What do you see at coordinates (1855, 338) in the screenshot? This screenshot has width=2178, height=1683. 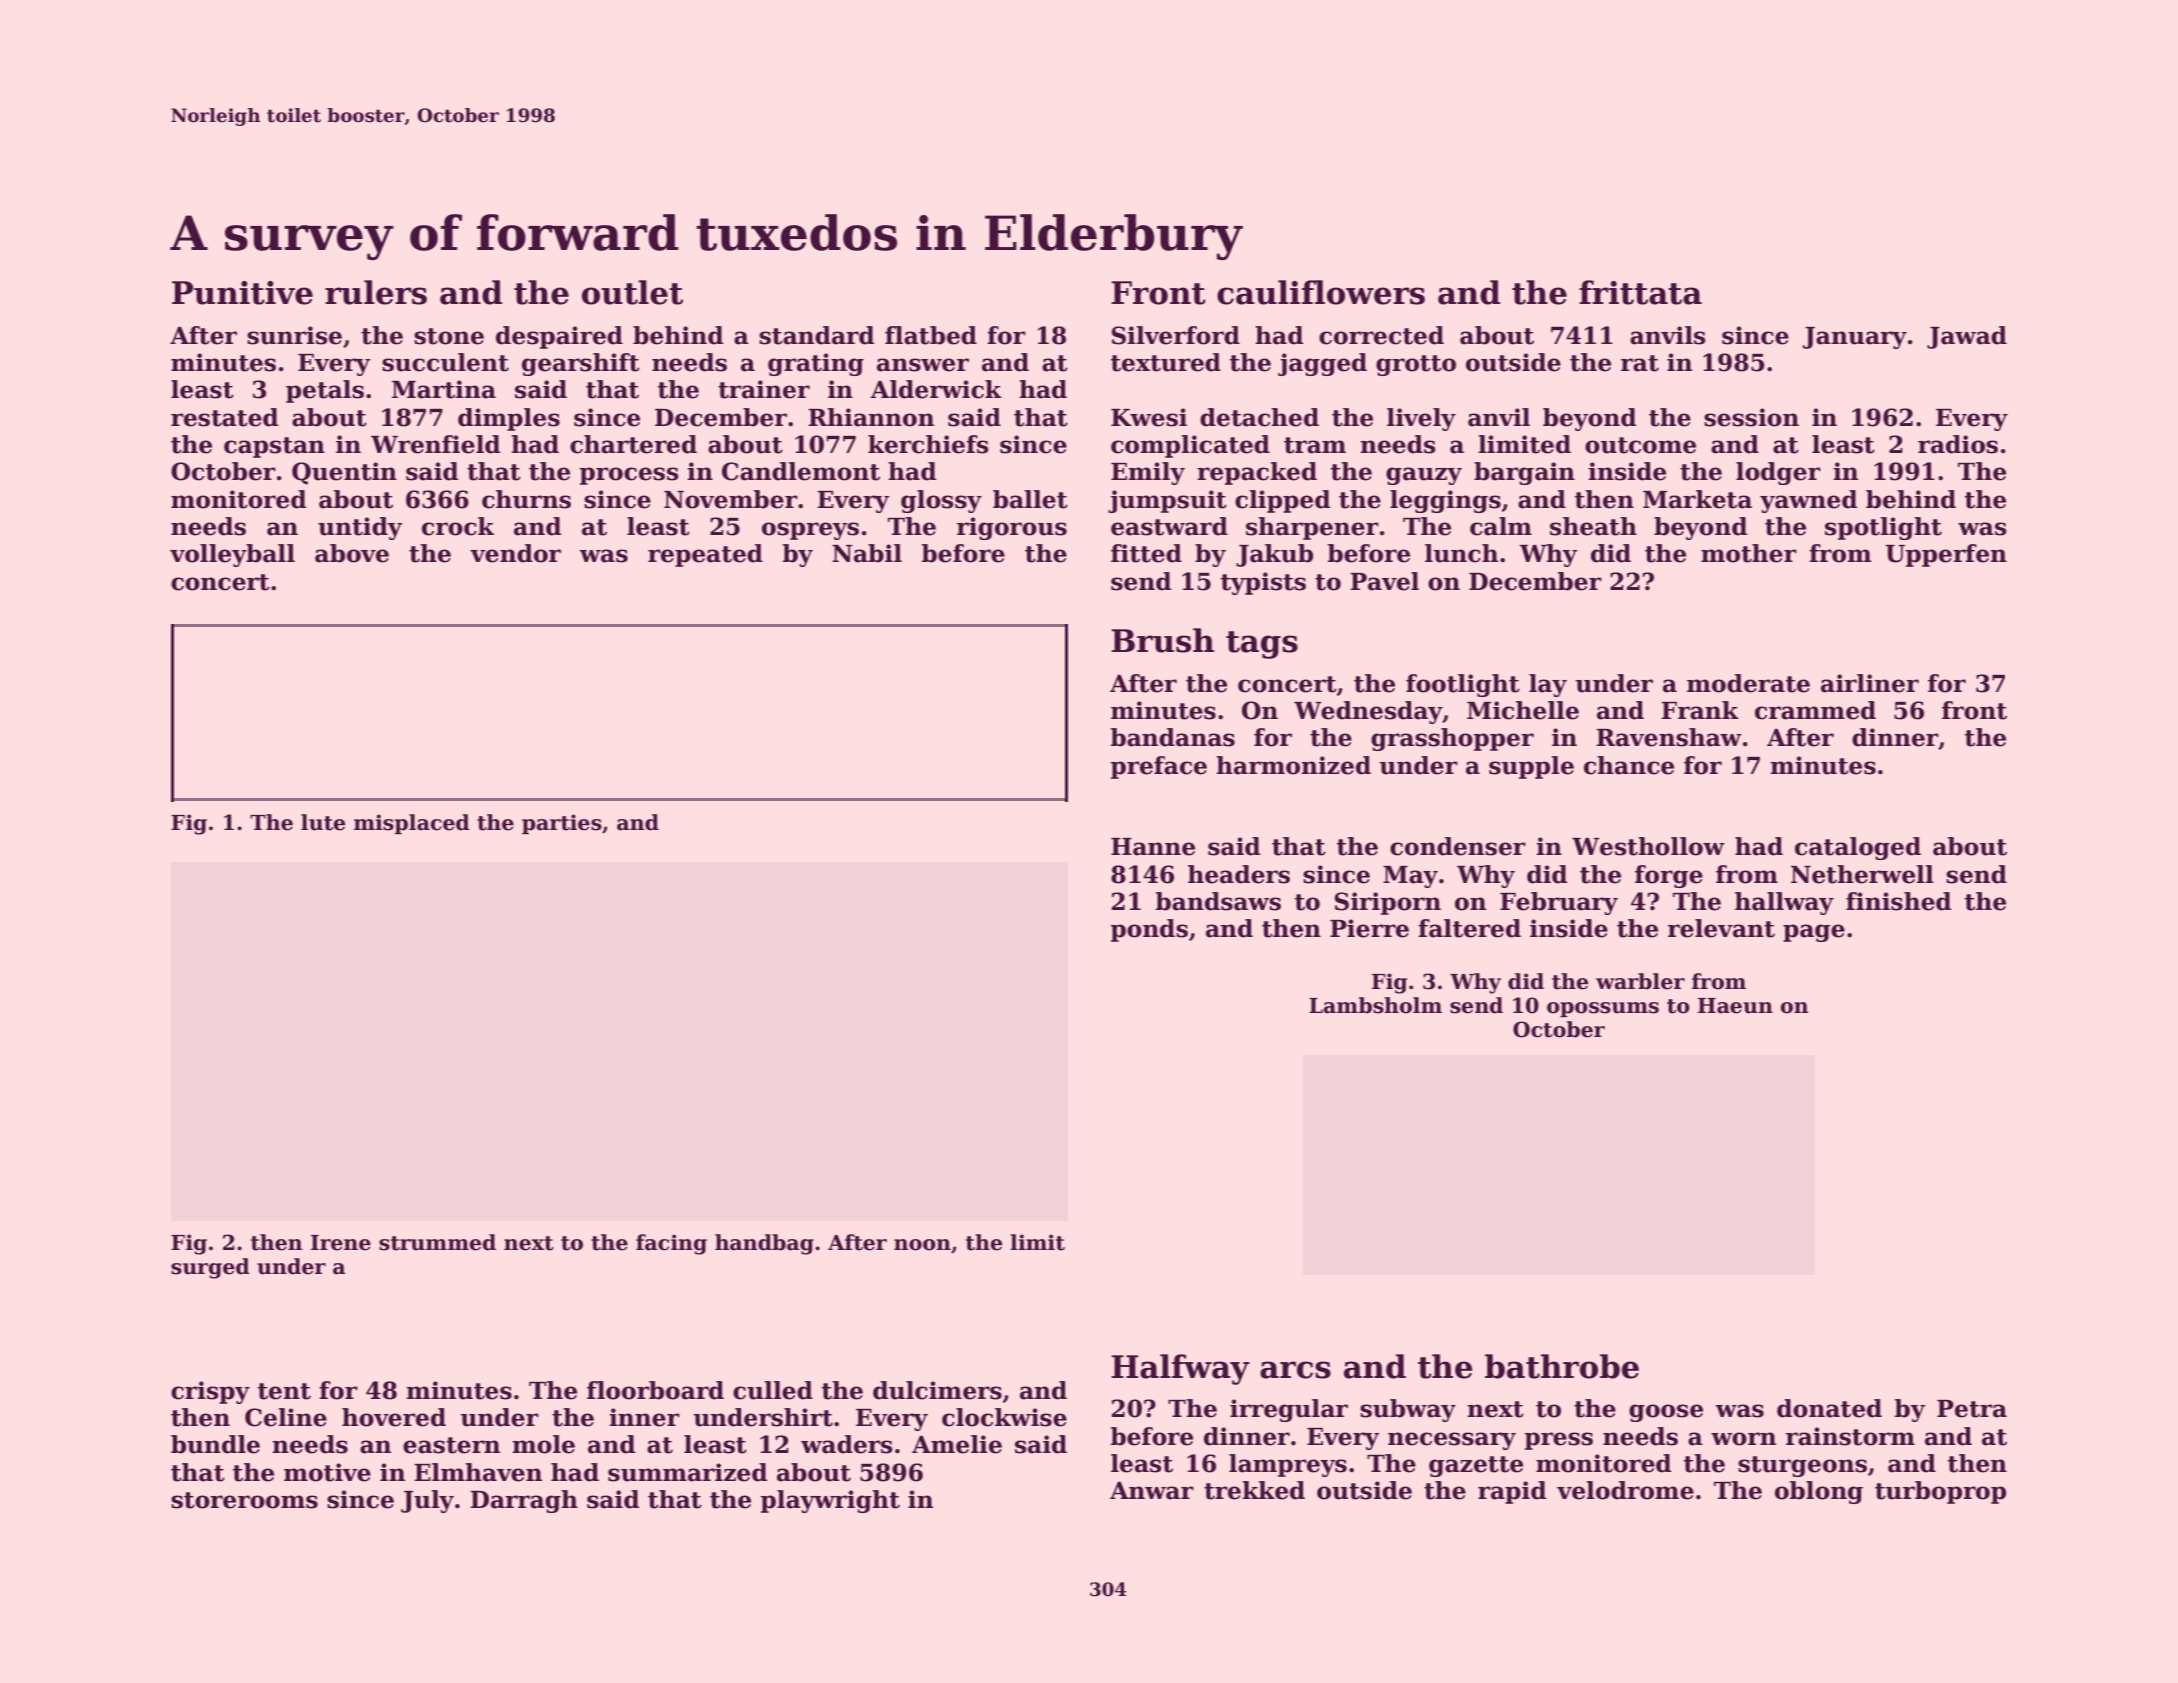 I see `January` at bounding box center [1855, 338].
